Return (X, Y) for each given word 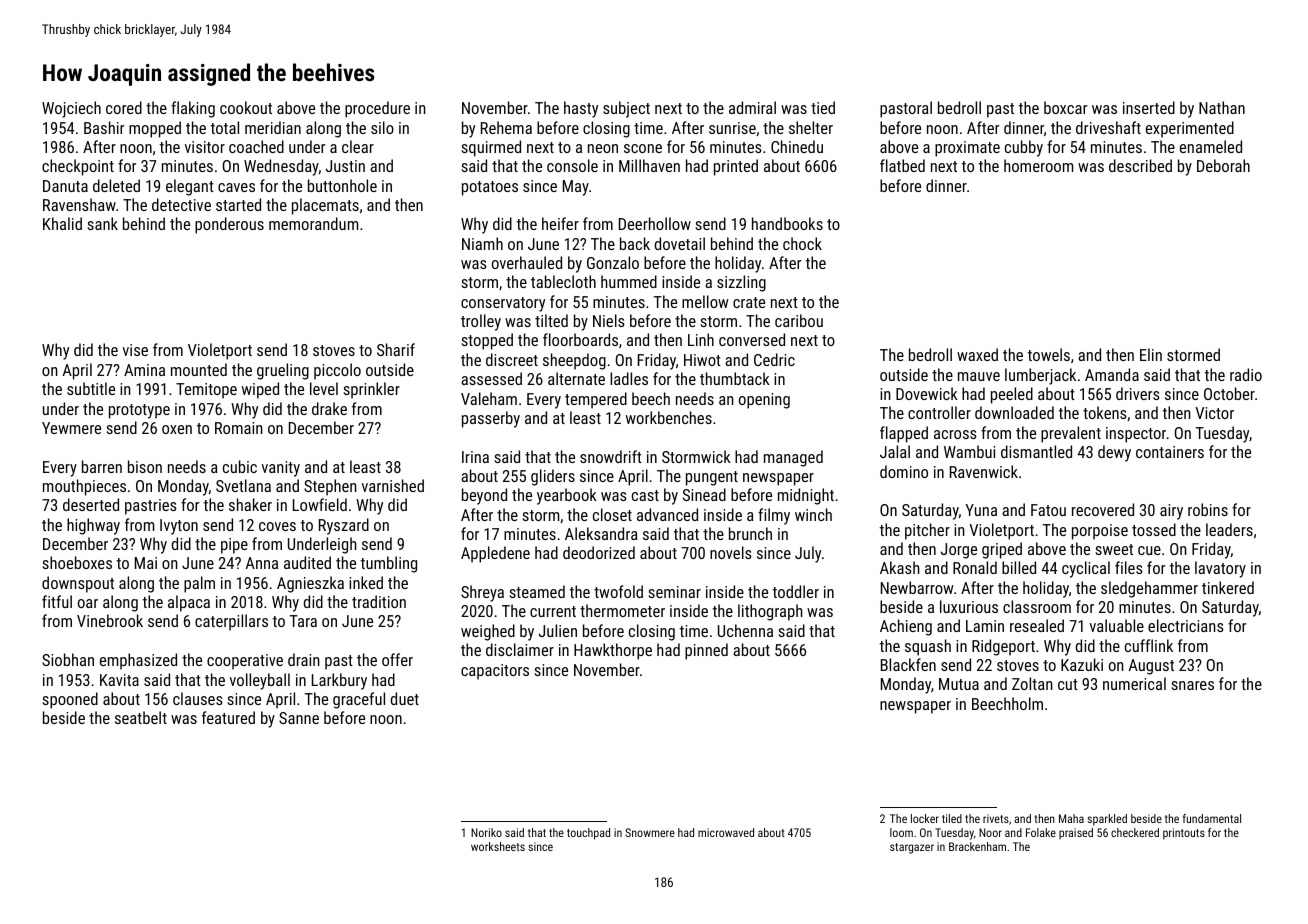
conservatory (503, 304)
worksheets (498, 846)
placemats (325, 206)
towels (1048, 354)
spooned (70, 700)
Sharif (396, 349)
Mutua (959, 684)
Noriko (486, 832)
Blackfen (908, 664)
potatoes (490, 188)
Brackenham (977, 846)
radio (1246, 374)
